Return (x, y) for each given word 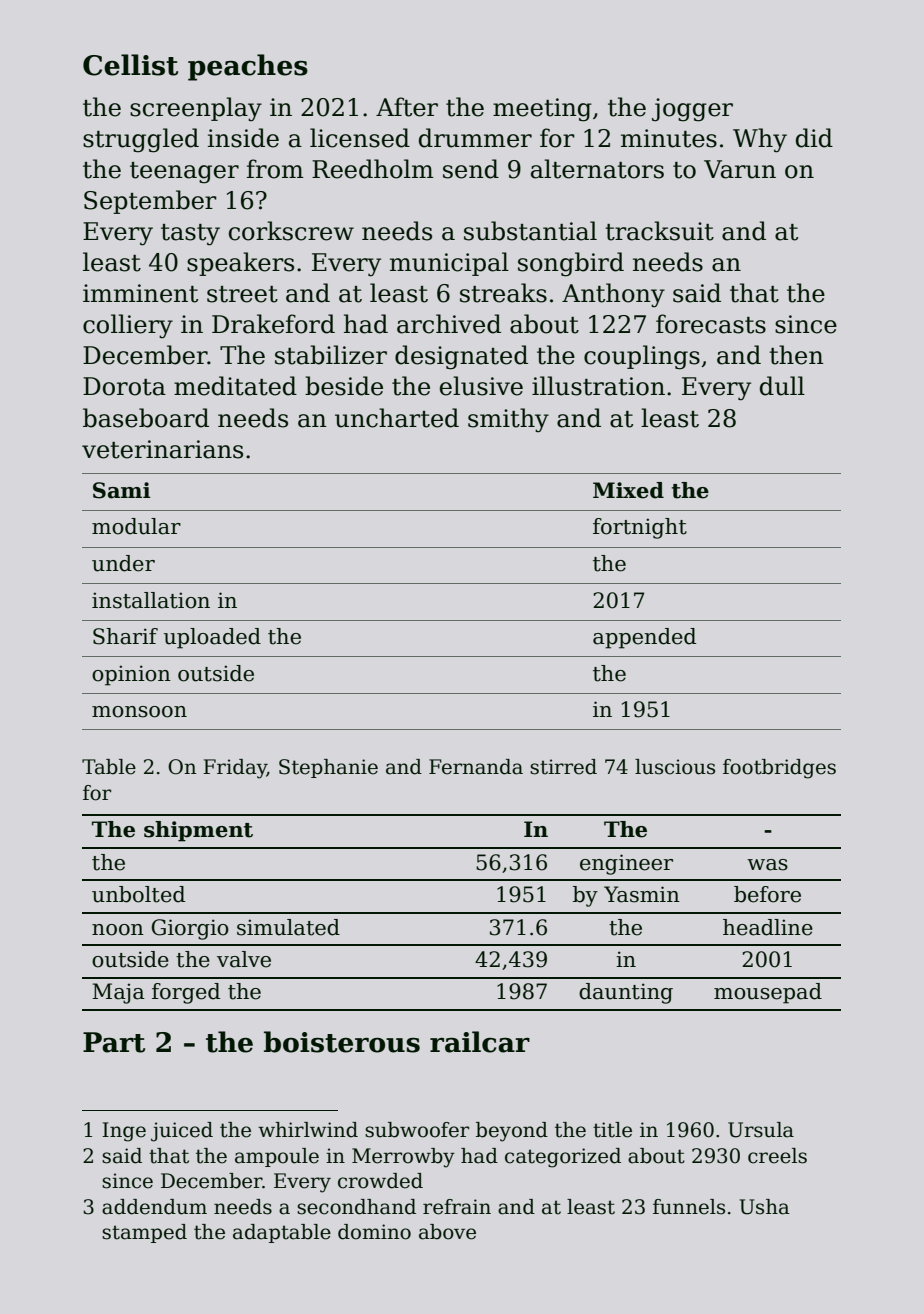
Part (114, 1042)
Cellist (130, 65)
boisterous (342, 1042)
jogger (692, 110)
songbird (571, 264)
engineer (626, 864)
